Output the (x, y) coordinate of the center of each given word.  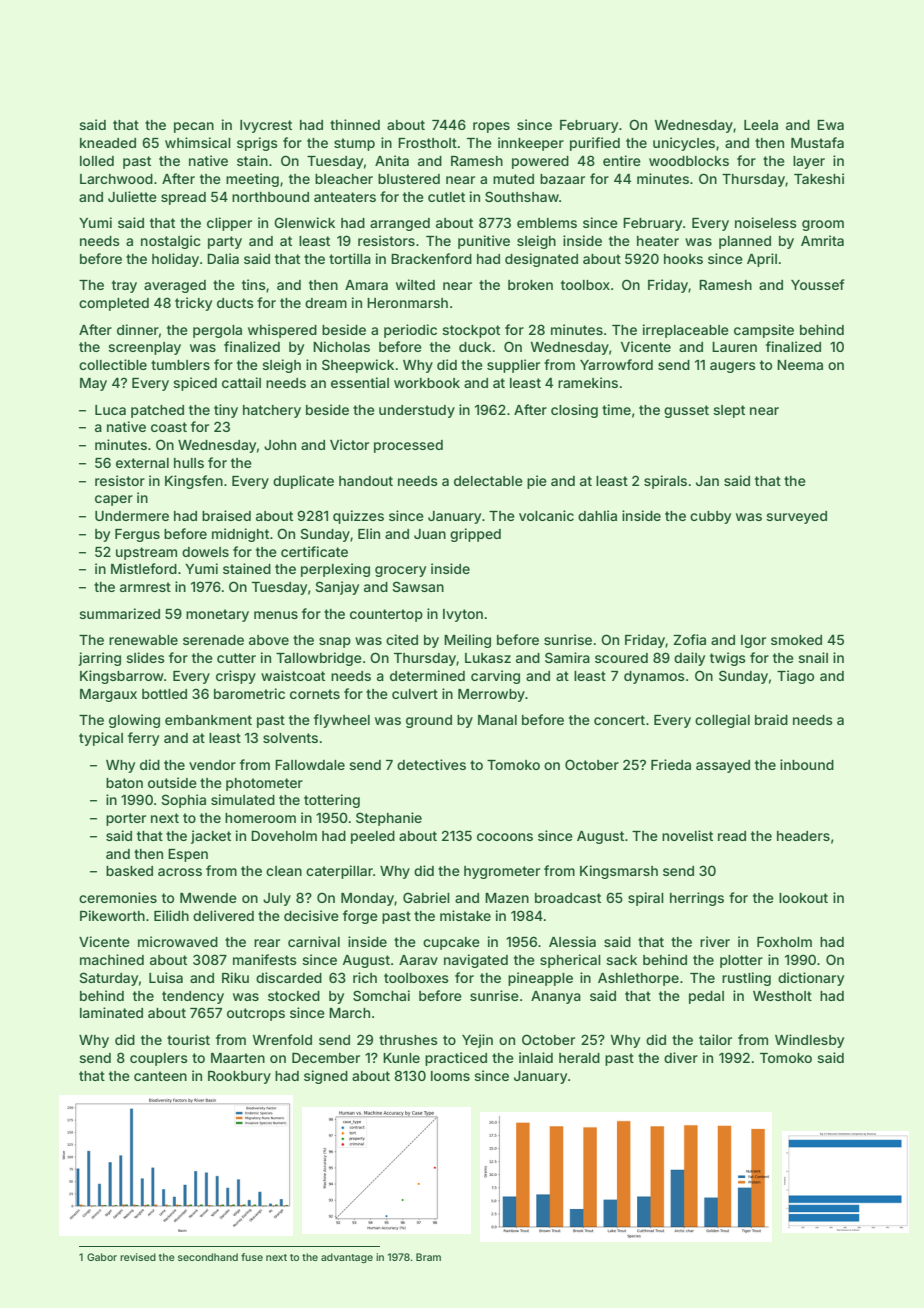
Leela (761, 125)
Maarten (238, 1058)
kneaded (108, 143)
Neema (800, 365)
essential (360, 382)
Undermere (132, 516)
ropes (491, 127)
